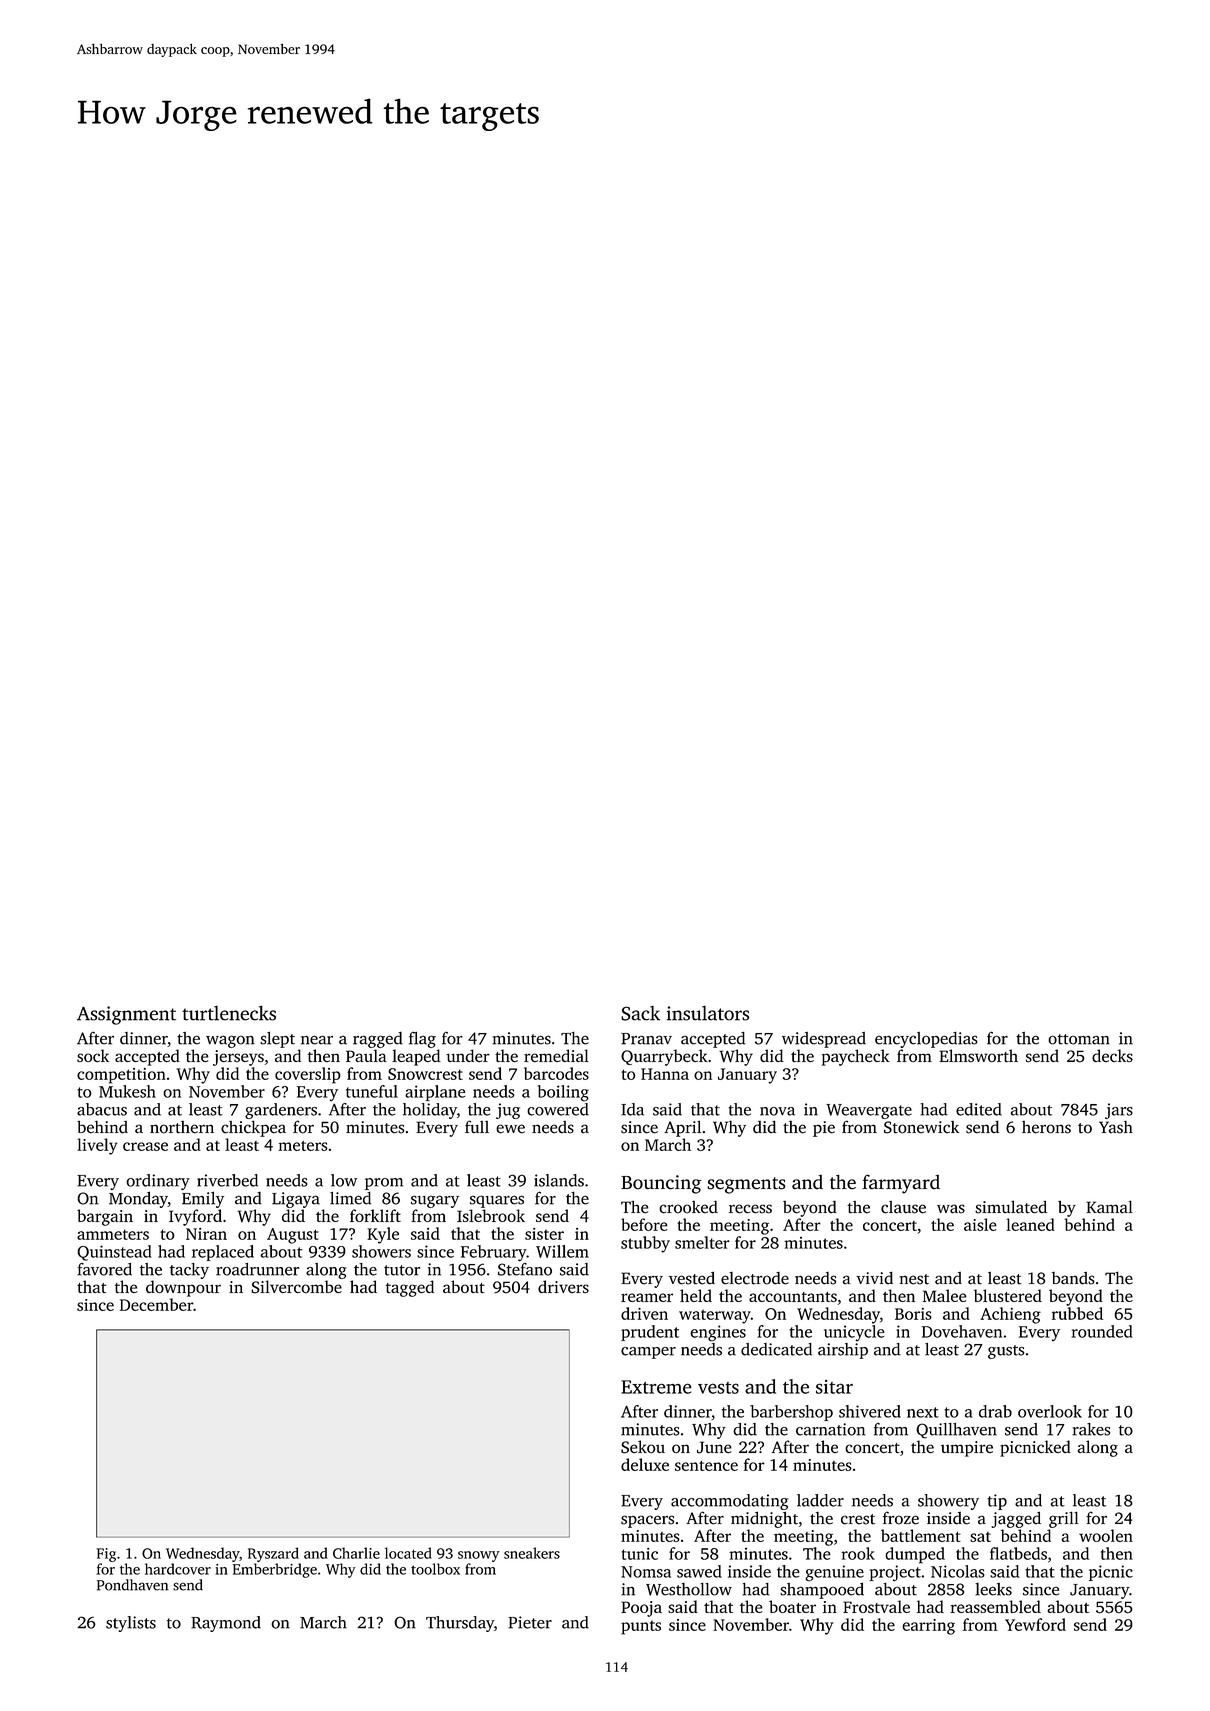  What do you see at coordinates (641, 1627) in the page?
I see `punts` at bounding box center [641, 1627].
